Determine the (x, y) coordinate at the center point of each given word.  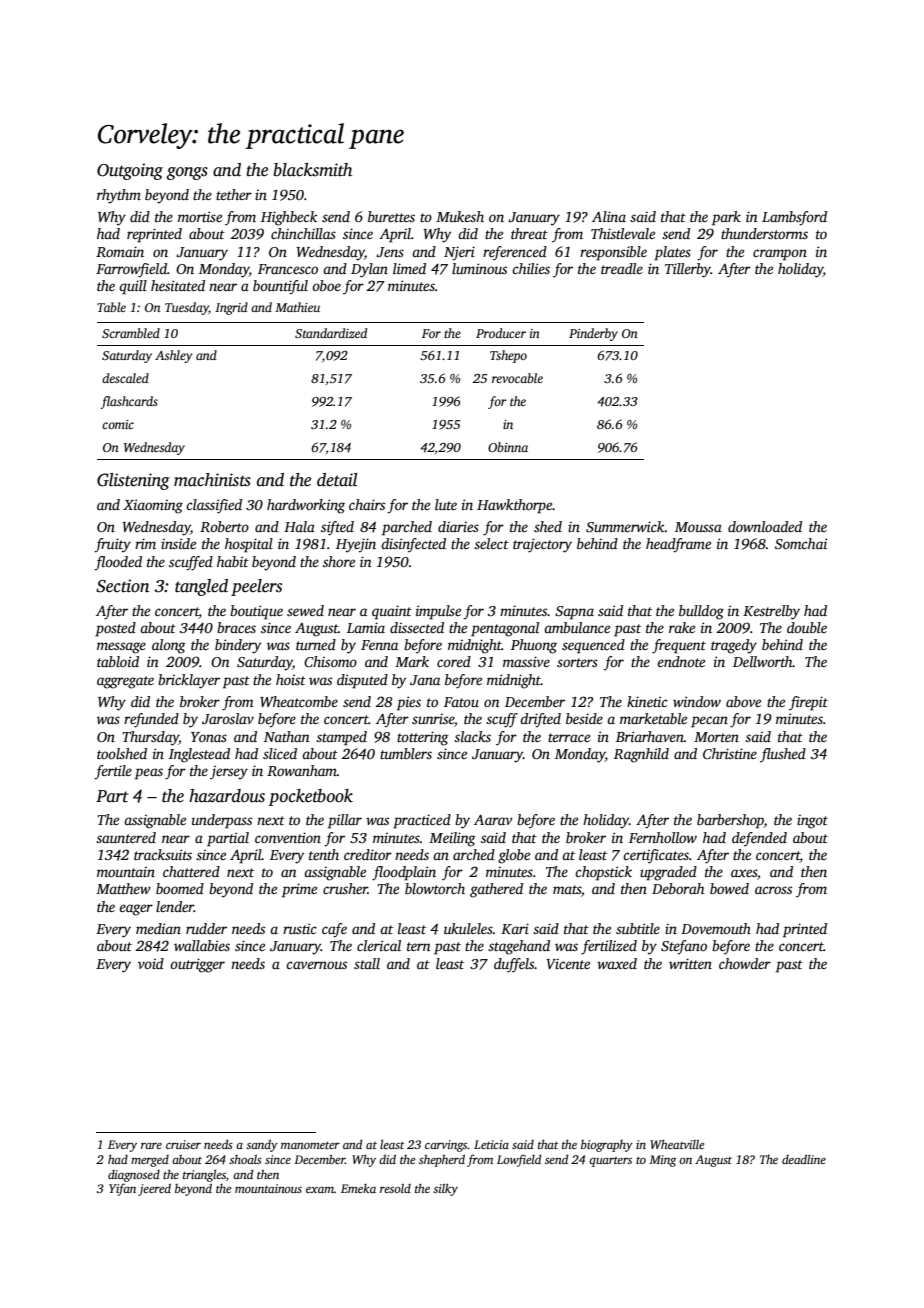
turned (316, 644)
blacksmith (312, 170)
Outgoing (130, 171)
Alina (609, 216)
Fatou (461, 702)
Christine (730, 753)
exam (320, 1190)
